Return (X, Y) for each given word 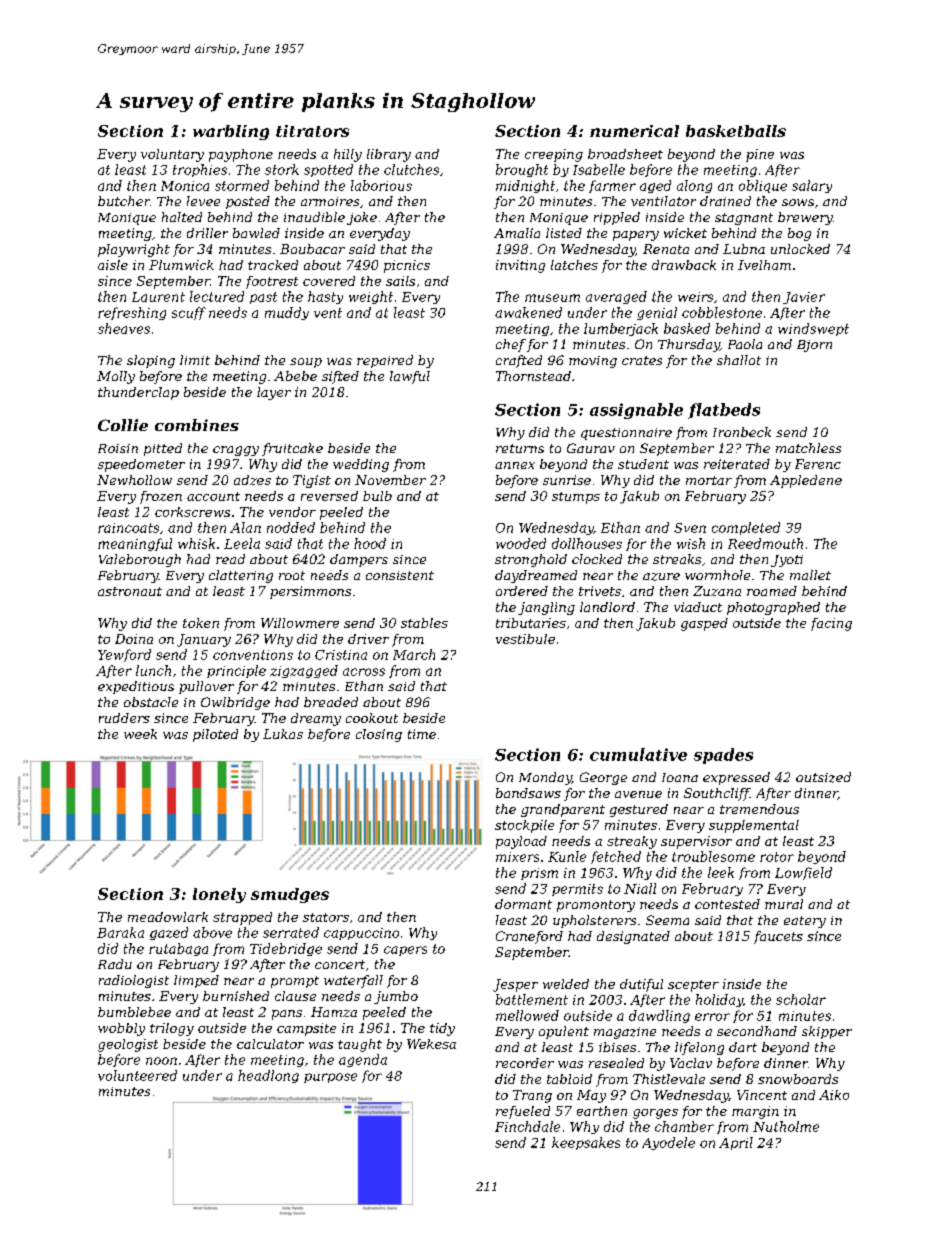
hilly (348, 155)
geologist (128, 1045)
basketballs (736, 131)
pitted (163, 449)
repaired (385, 361)
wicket (685, 233)
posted (248, 202)
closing (379, 735)
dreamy (316, 719)
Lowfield (803, 873)
